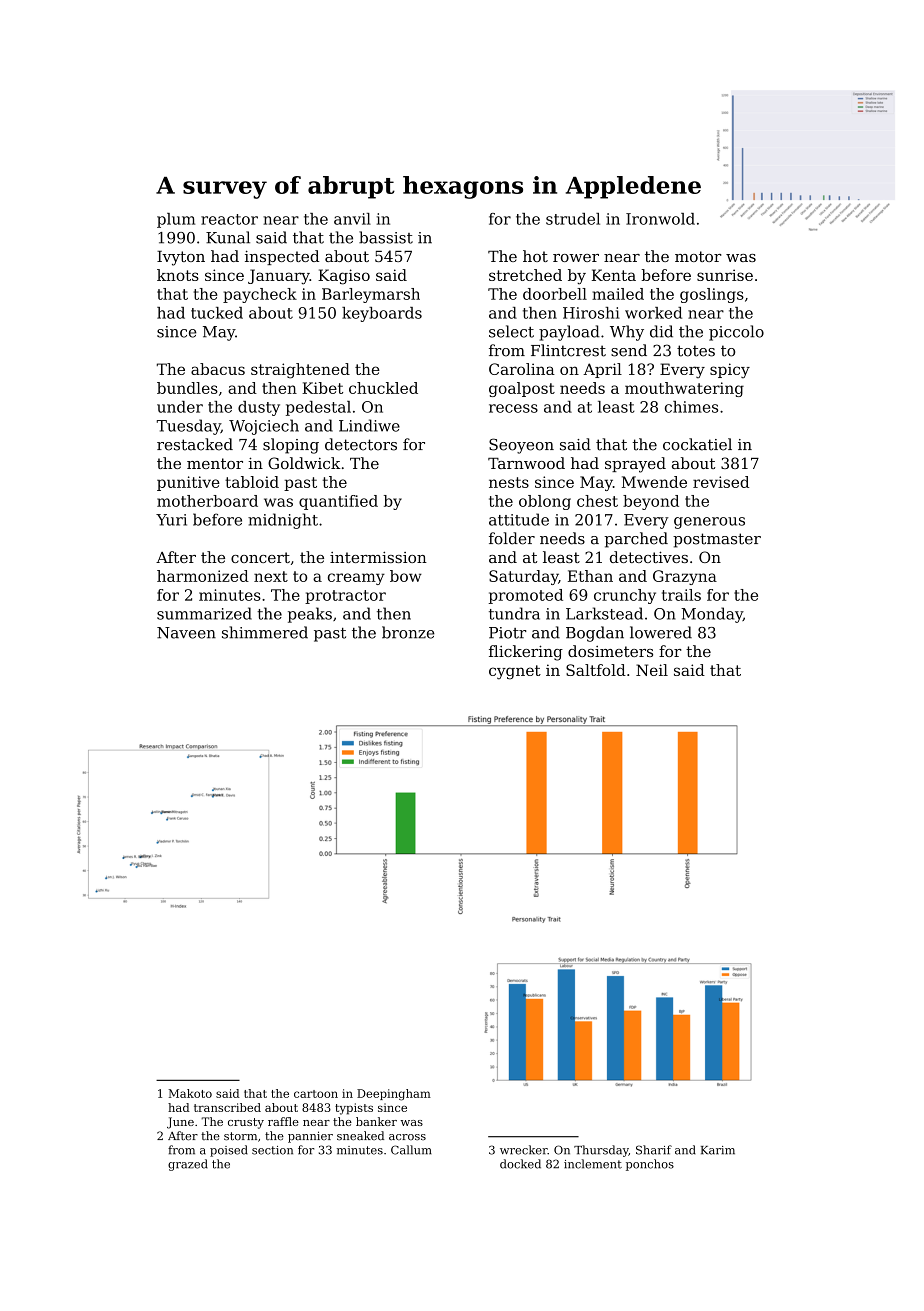 This page has width=924, height=1311. Describe the element at coordinates (265, 632) in the page. I see `shimmered` at that location.
